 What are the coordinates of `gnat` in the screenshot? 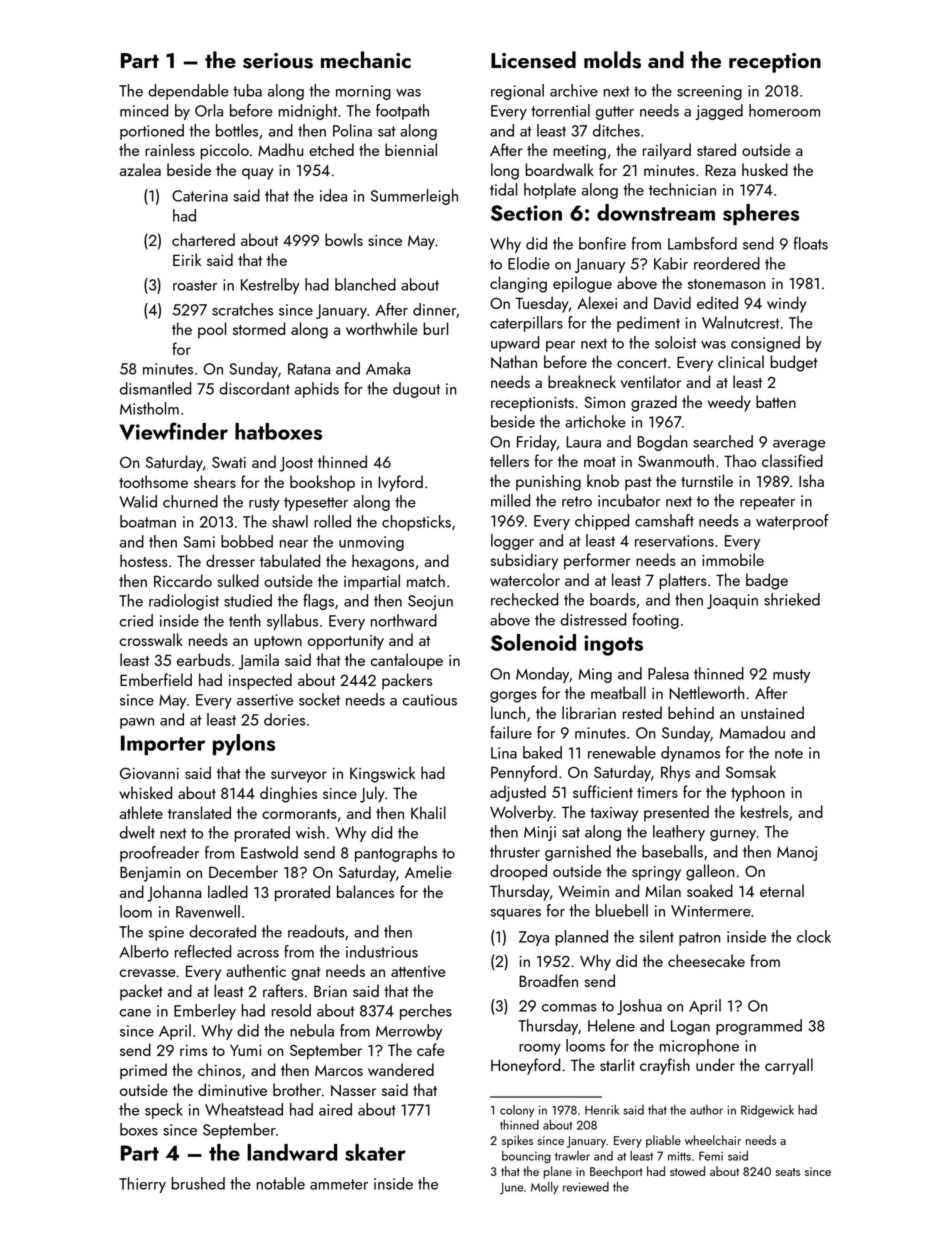 It's located at (306, 974).
